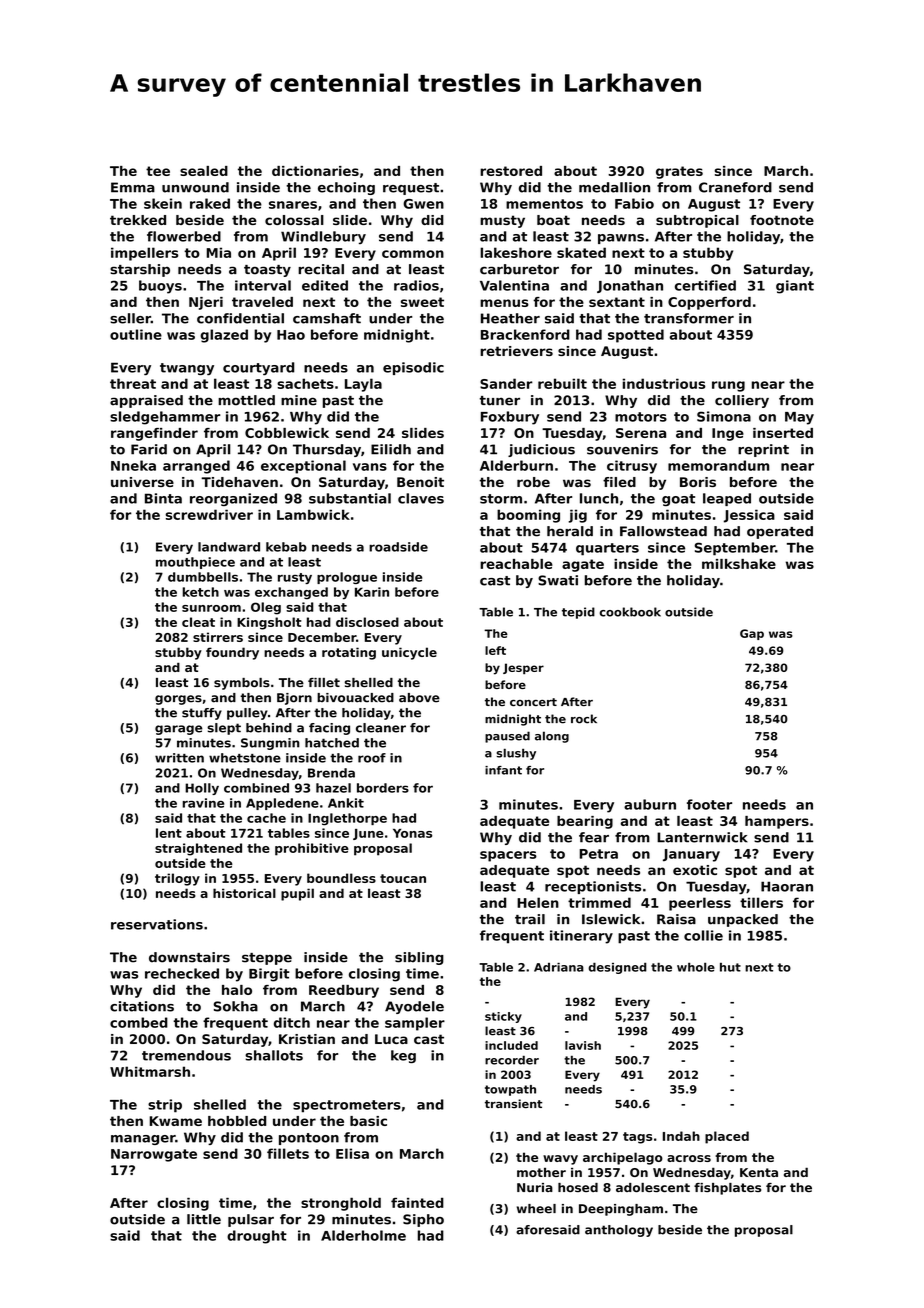  What do you see at coordinates (419, 958) in the screenshot?
I see `sibling` at bounding box center [419, 958].
